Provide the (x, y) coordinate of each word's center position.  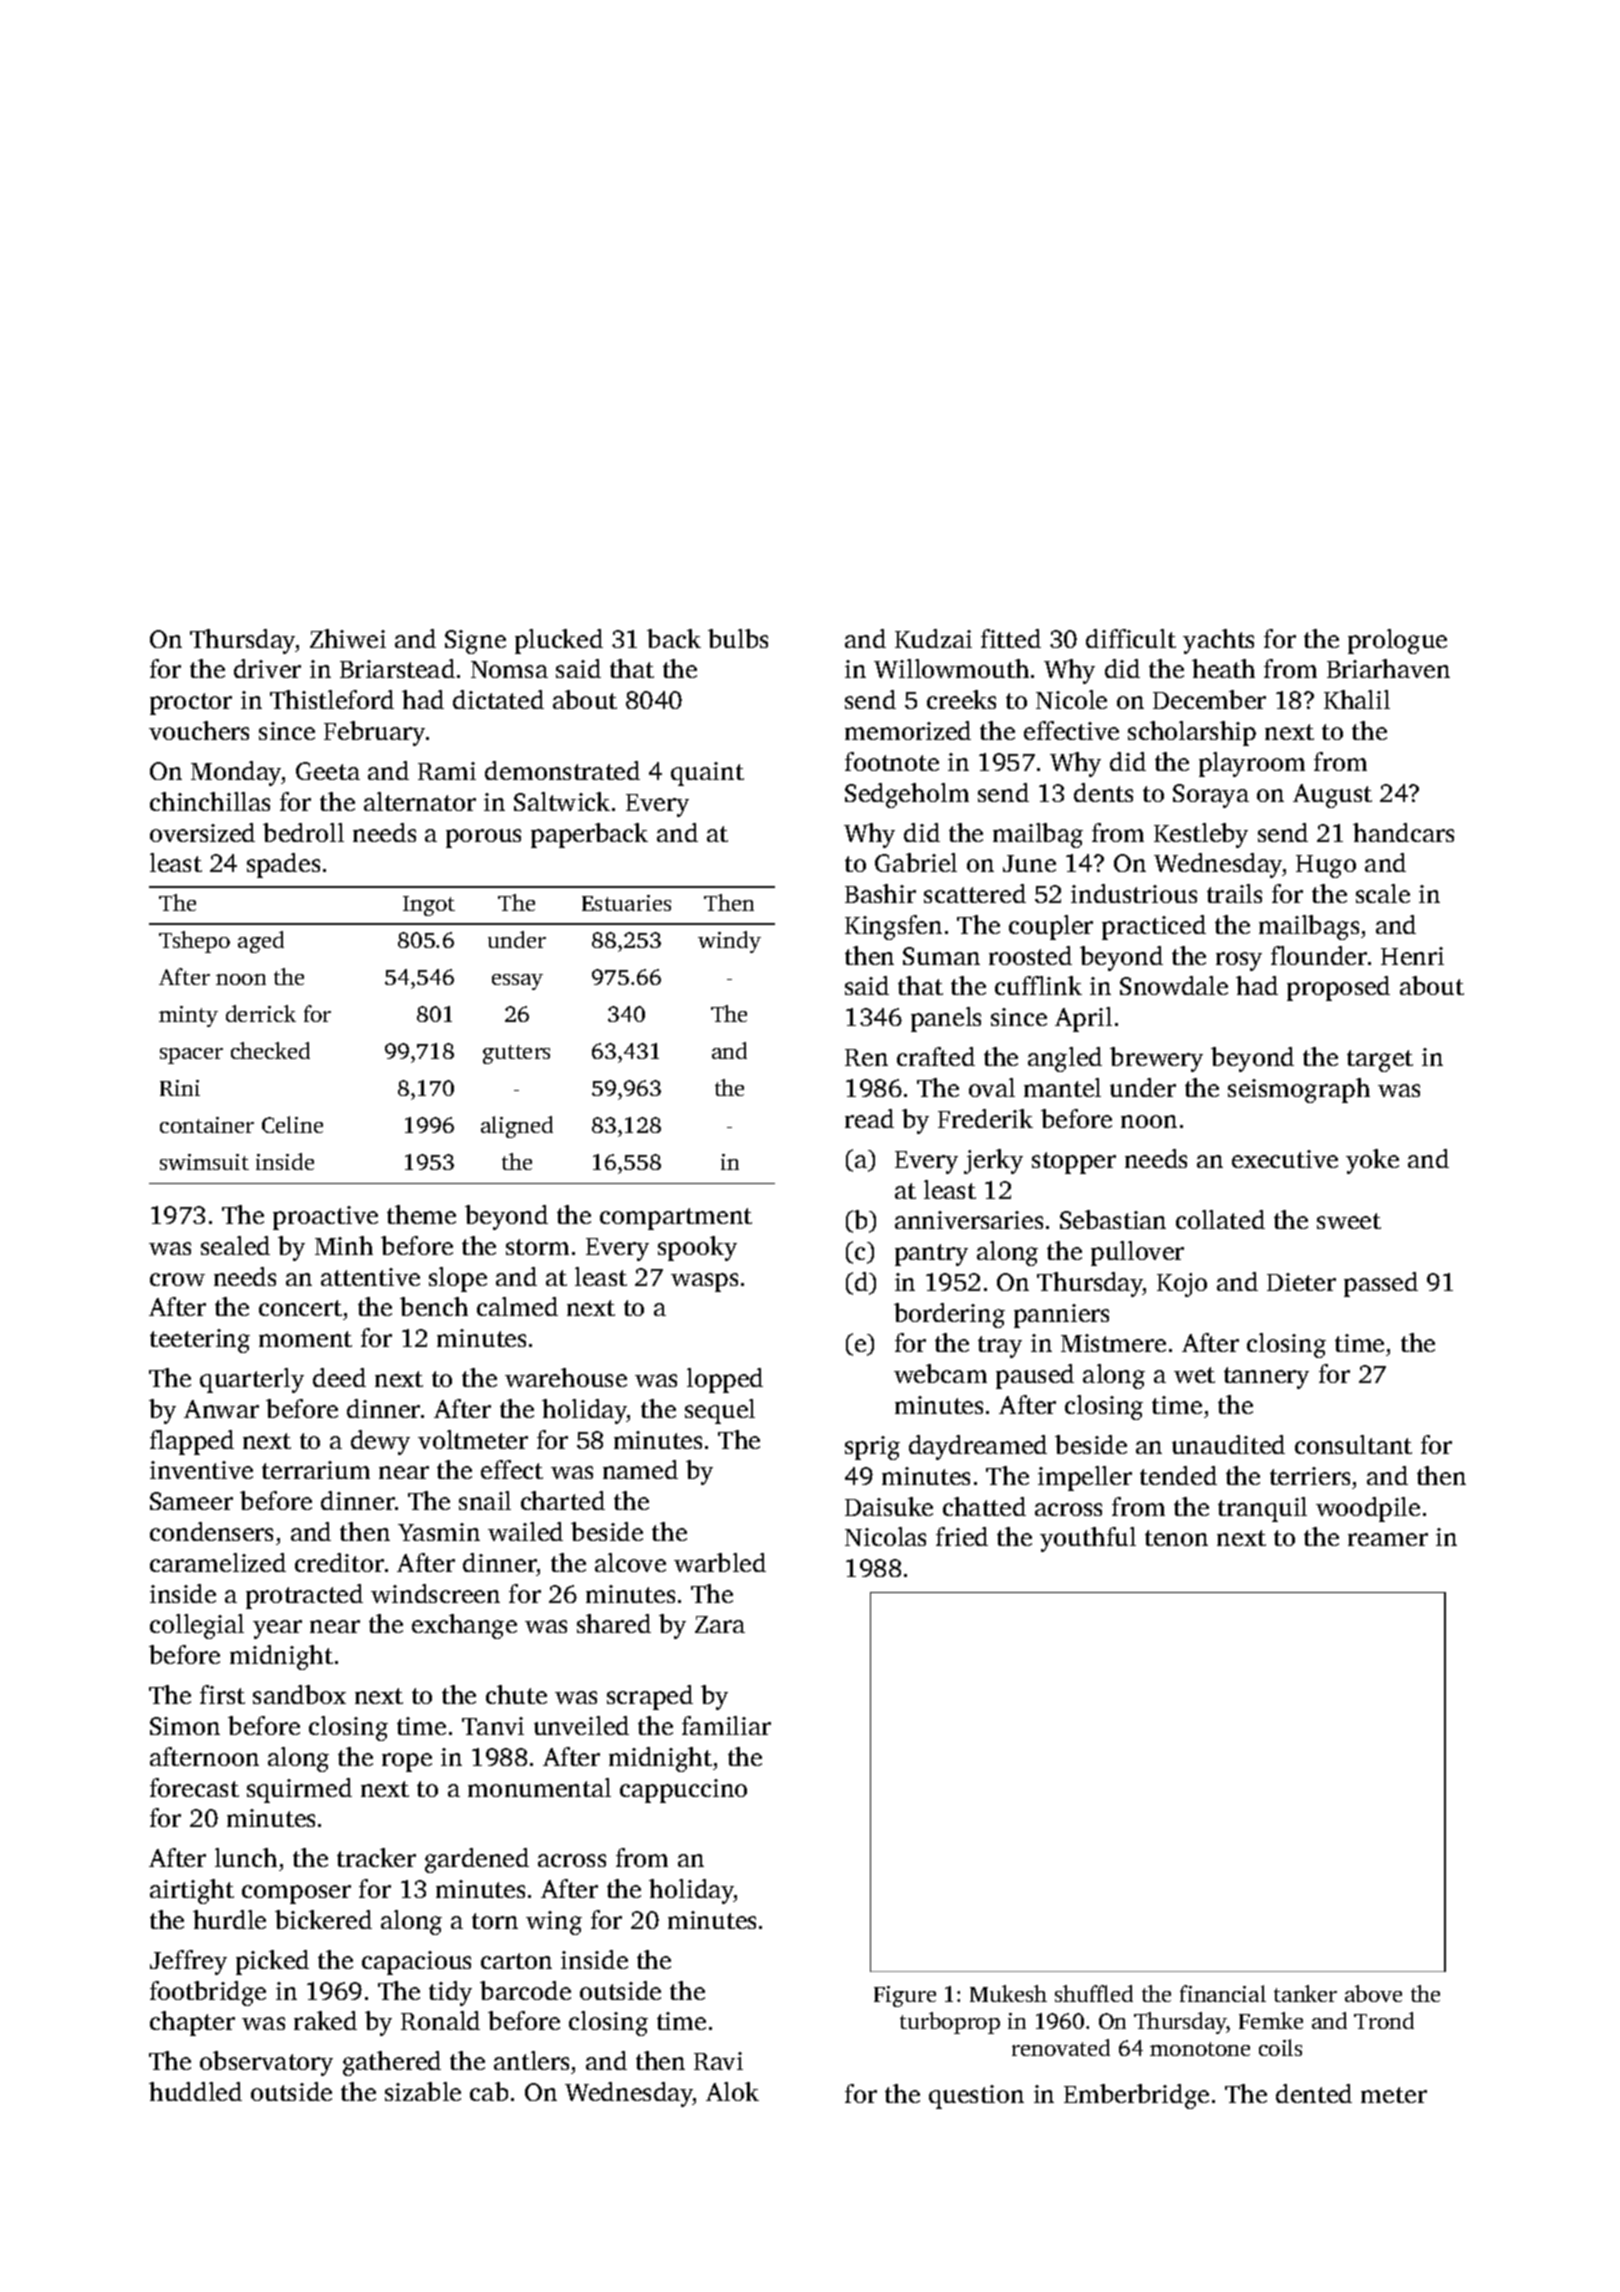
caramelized (218, 1562)
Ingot (429, 906)
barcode (525, 1990)
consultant (1353, 1444)
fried (962, 1536)
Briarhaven (1388, 668)
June (1029, 863)
